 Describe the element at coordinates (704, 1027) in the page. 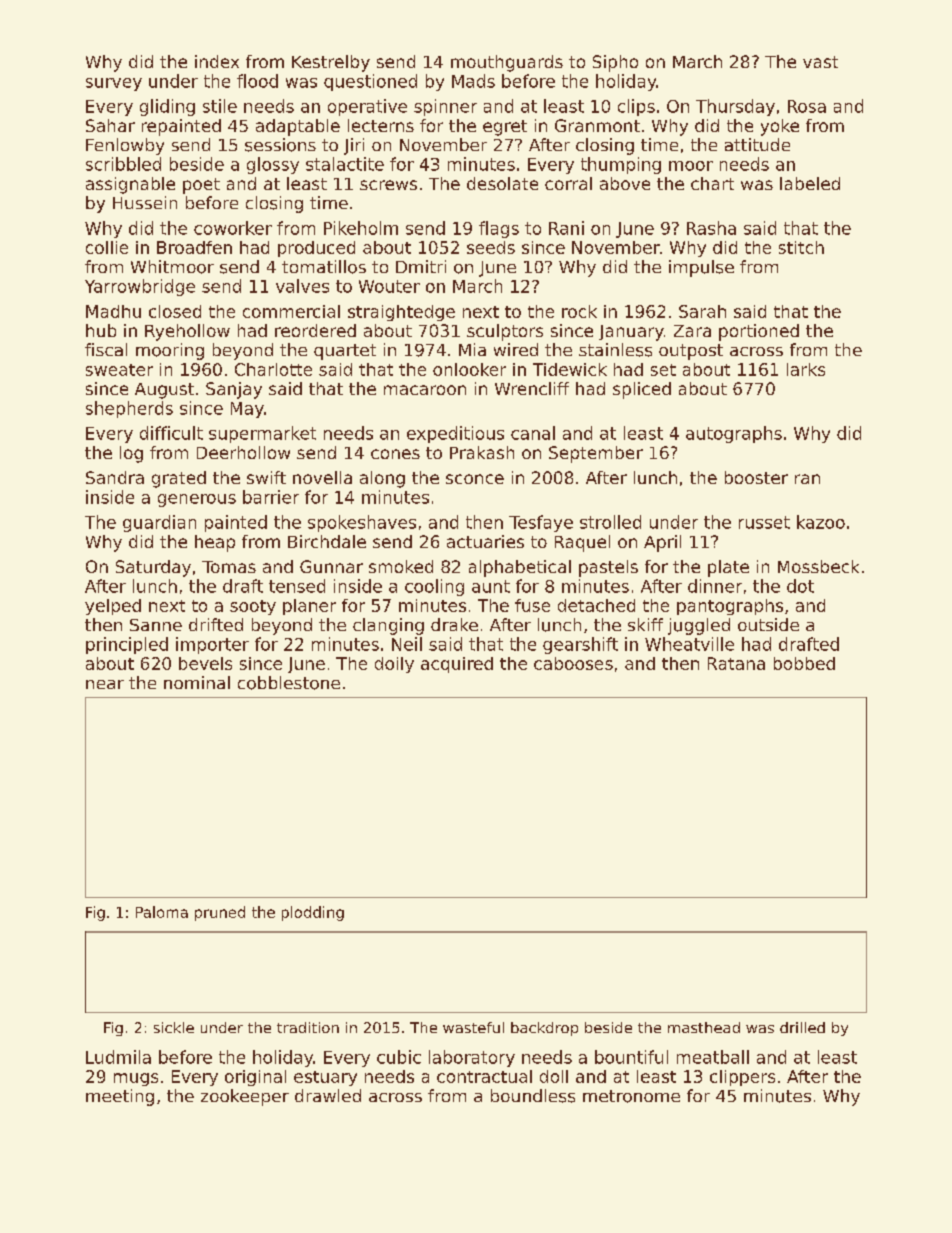

I see `masthead` at that location.
